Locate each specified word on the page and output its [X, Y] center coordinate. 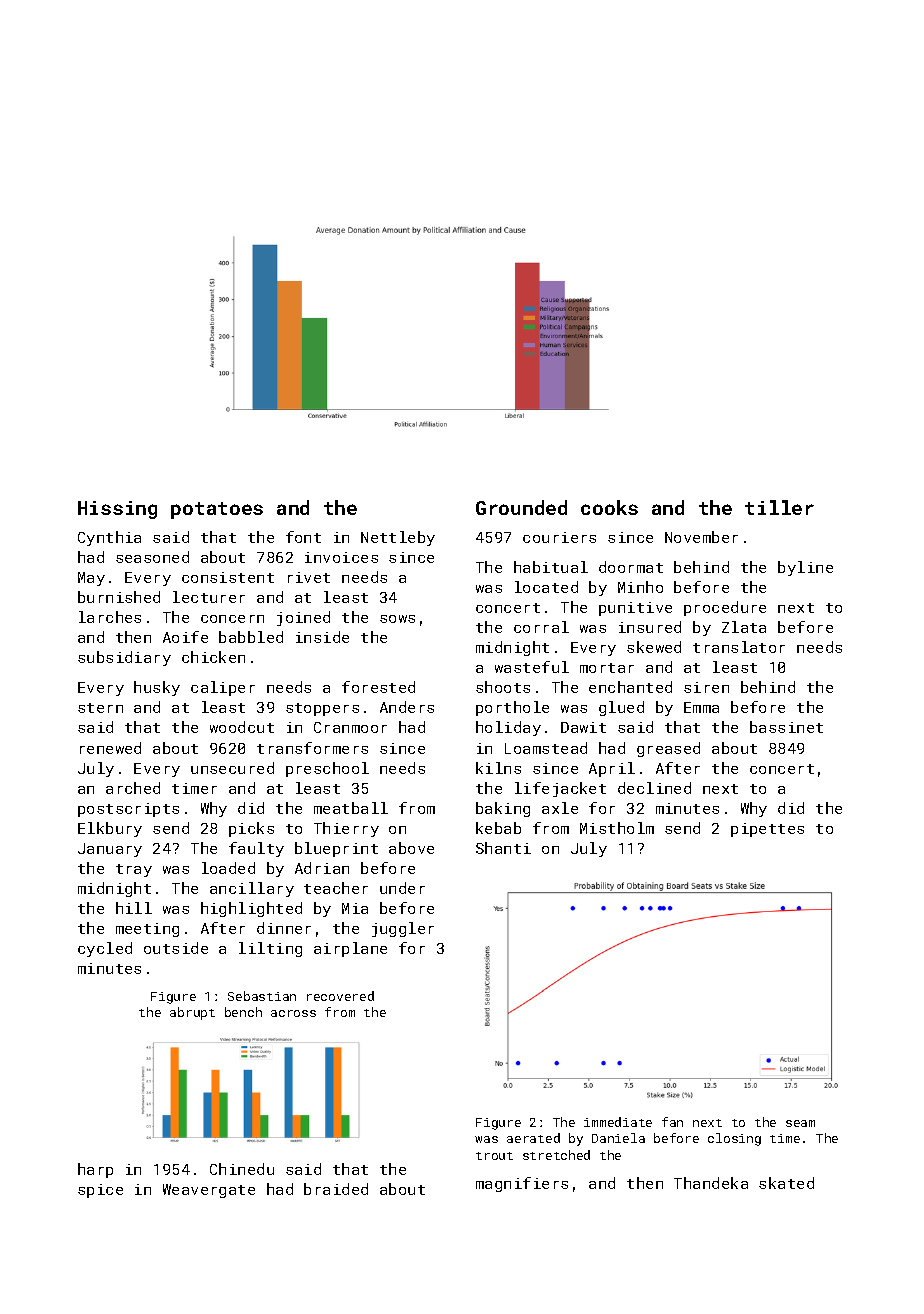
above [411, 848]
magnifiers [522, 1184]
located [546, 587]
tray [134, 870]
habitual [551, 567]
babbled [251, 637]
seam [800, 1123]
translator [739, 647]
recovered [340, 996]
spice [100, 1191]
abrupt [192, 1013]
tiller [779, 507]
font [303, 537]
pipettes [767, 830]
